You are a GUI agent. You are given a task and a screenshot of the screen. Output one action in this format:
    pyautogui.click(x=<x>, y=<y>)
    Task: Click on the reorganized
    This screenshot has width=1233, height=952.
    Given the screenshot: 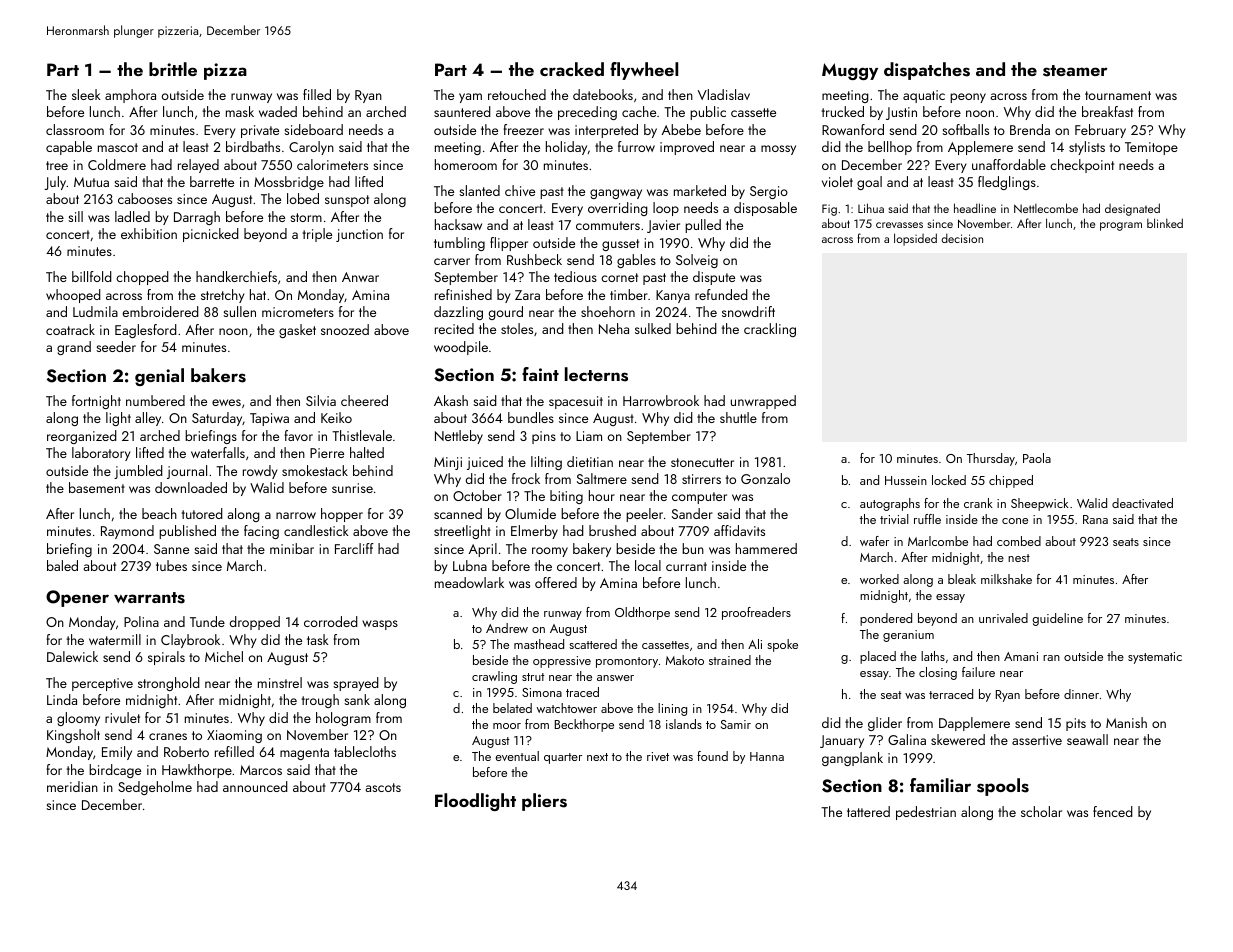 What is the action you would take?
    pyautogui.click(x=82, y=437)
